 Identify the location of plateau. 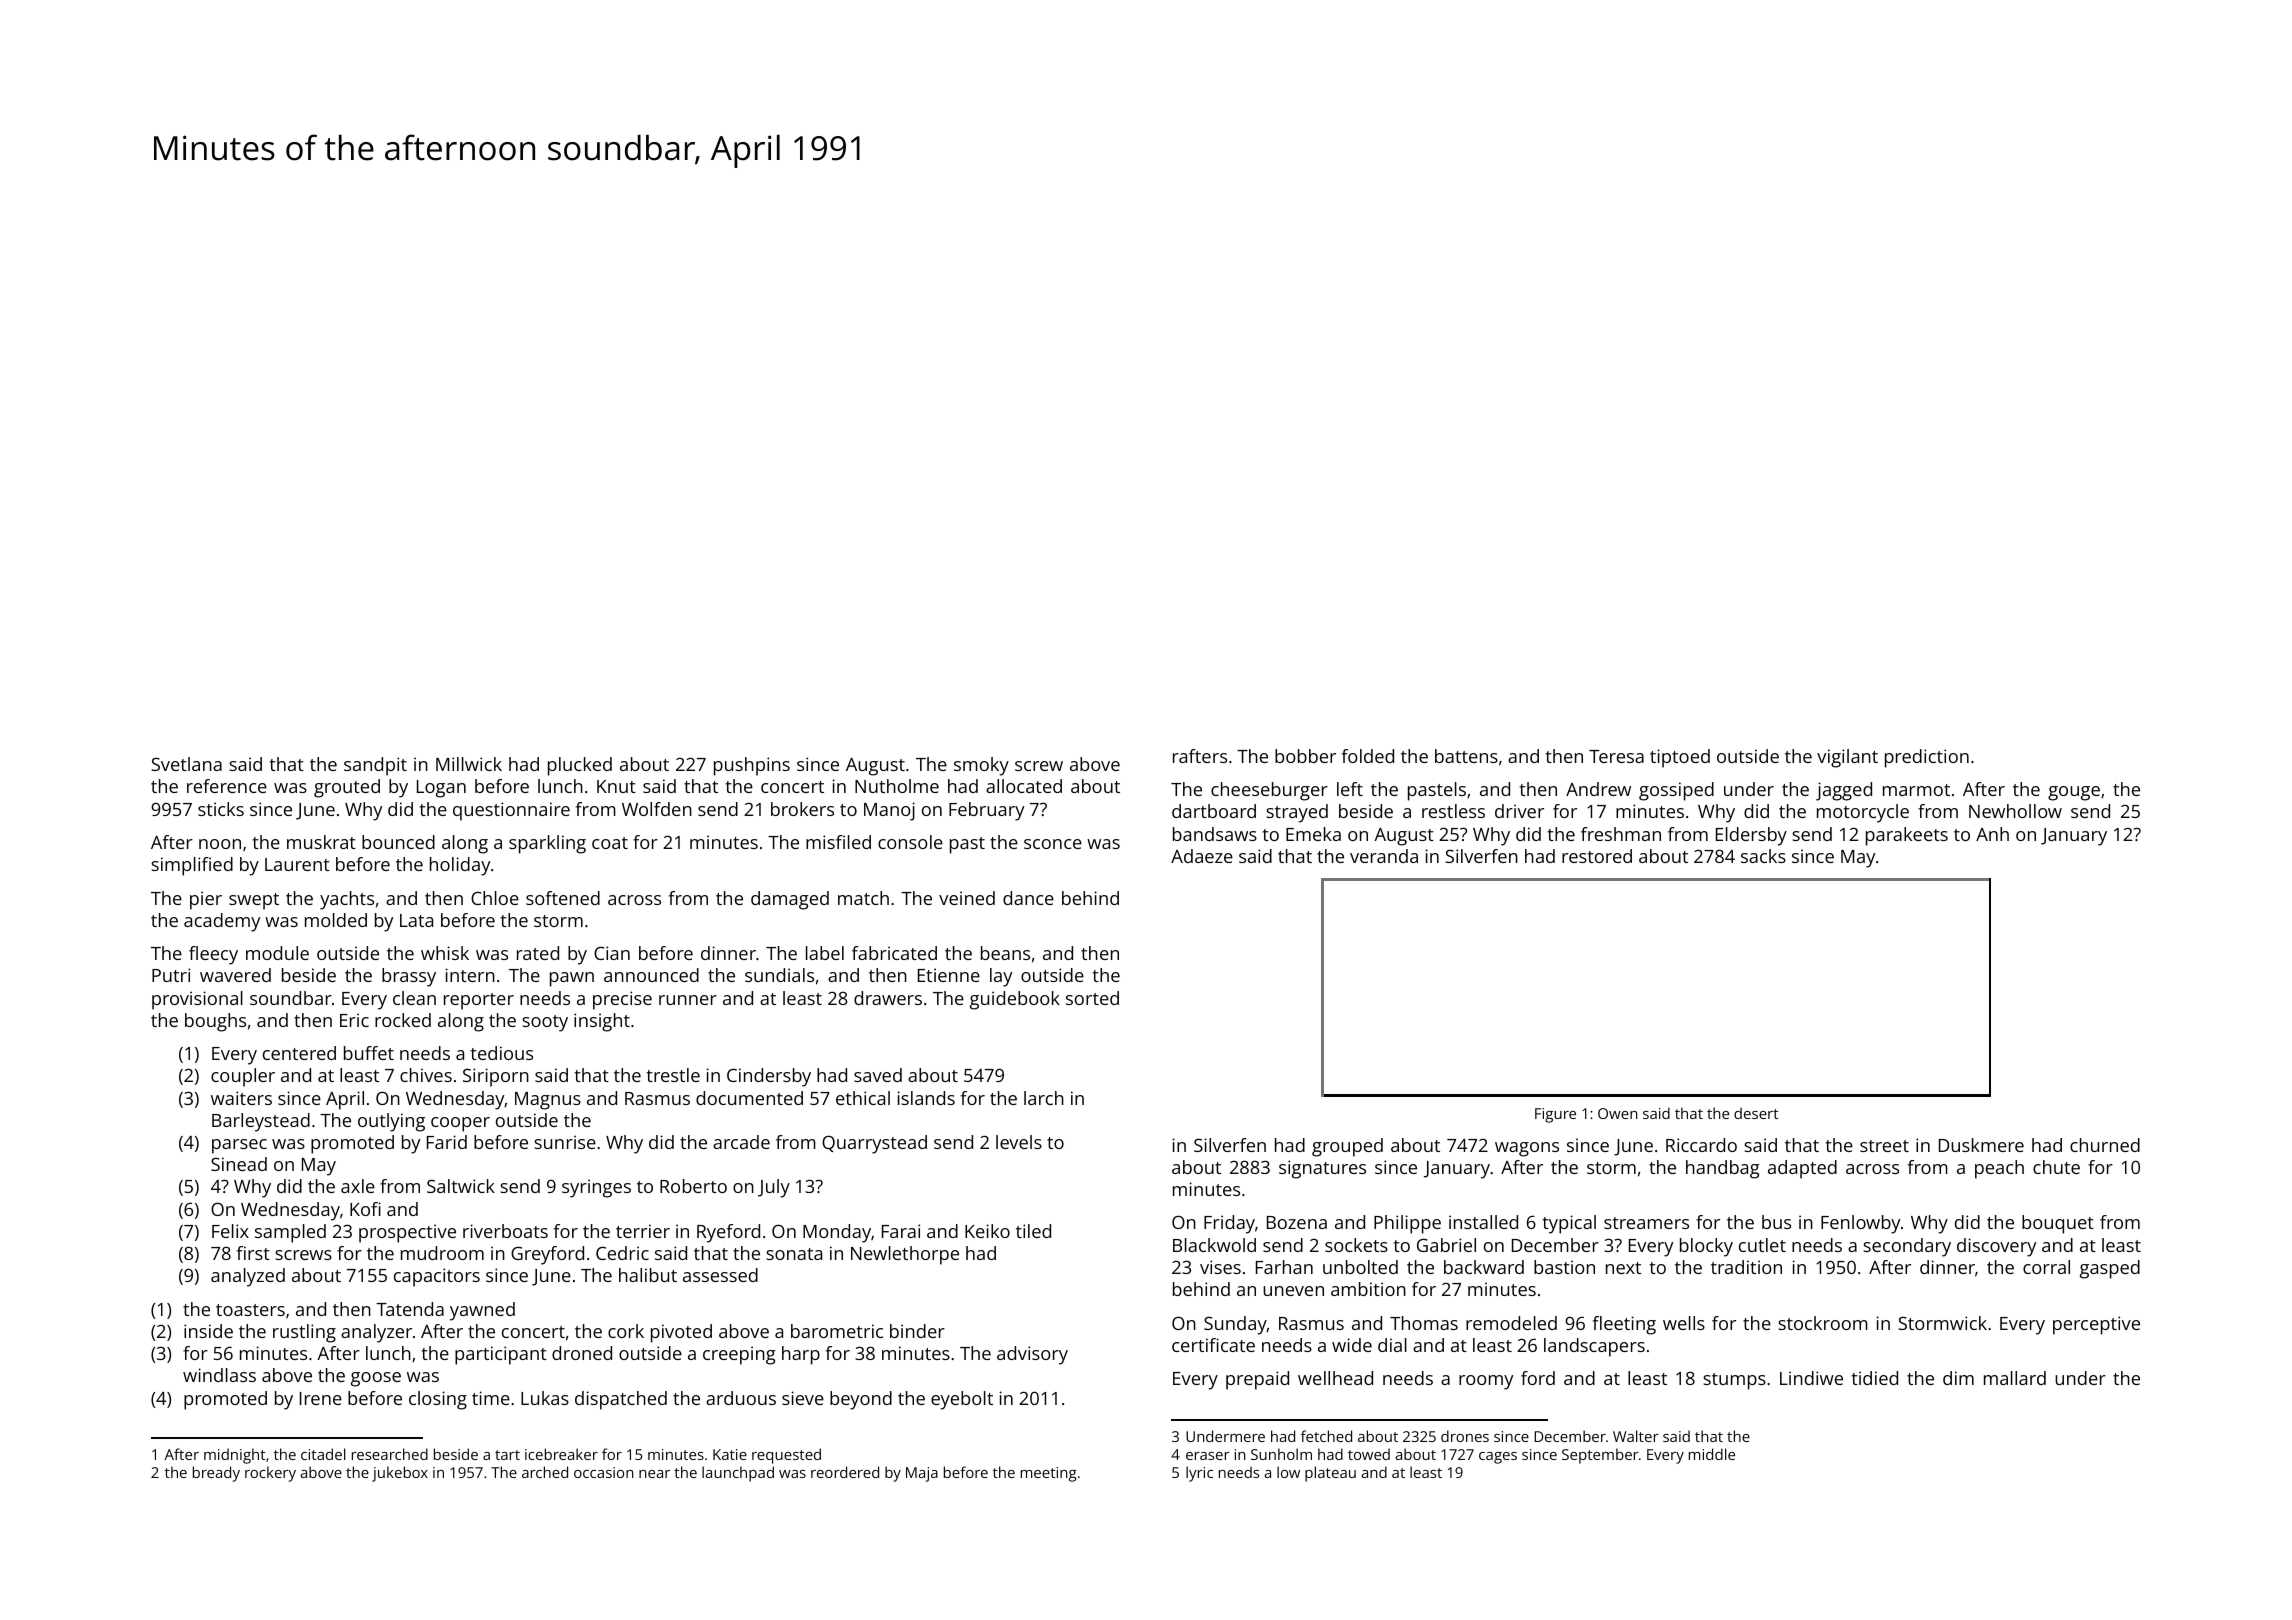
(1330, 1474).
